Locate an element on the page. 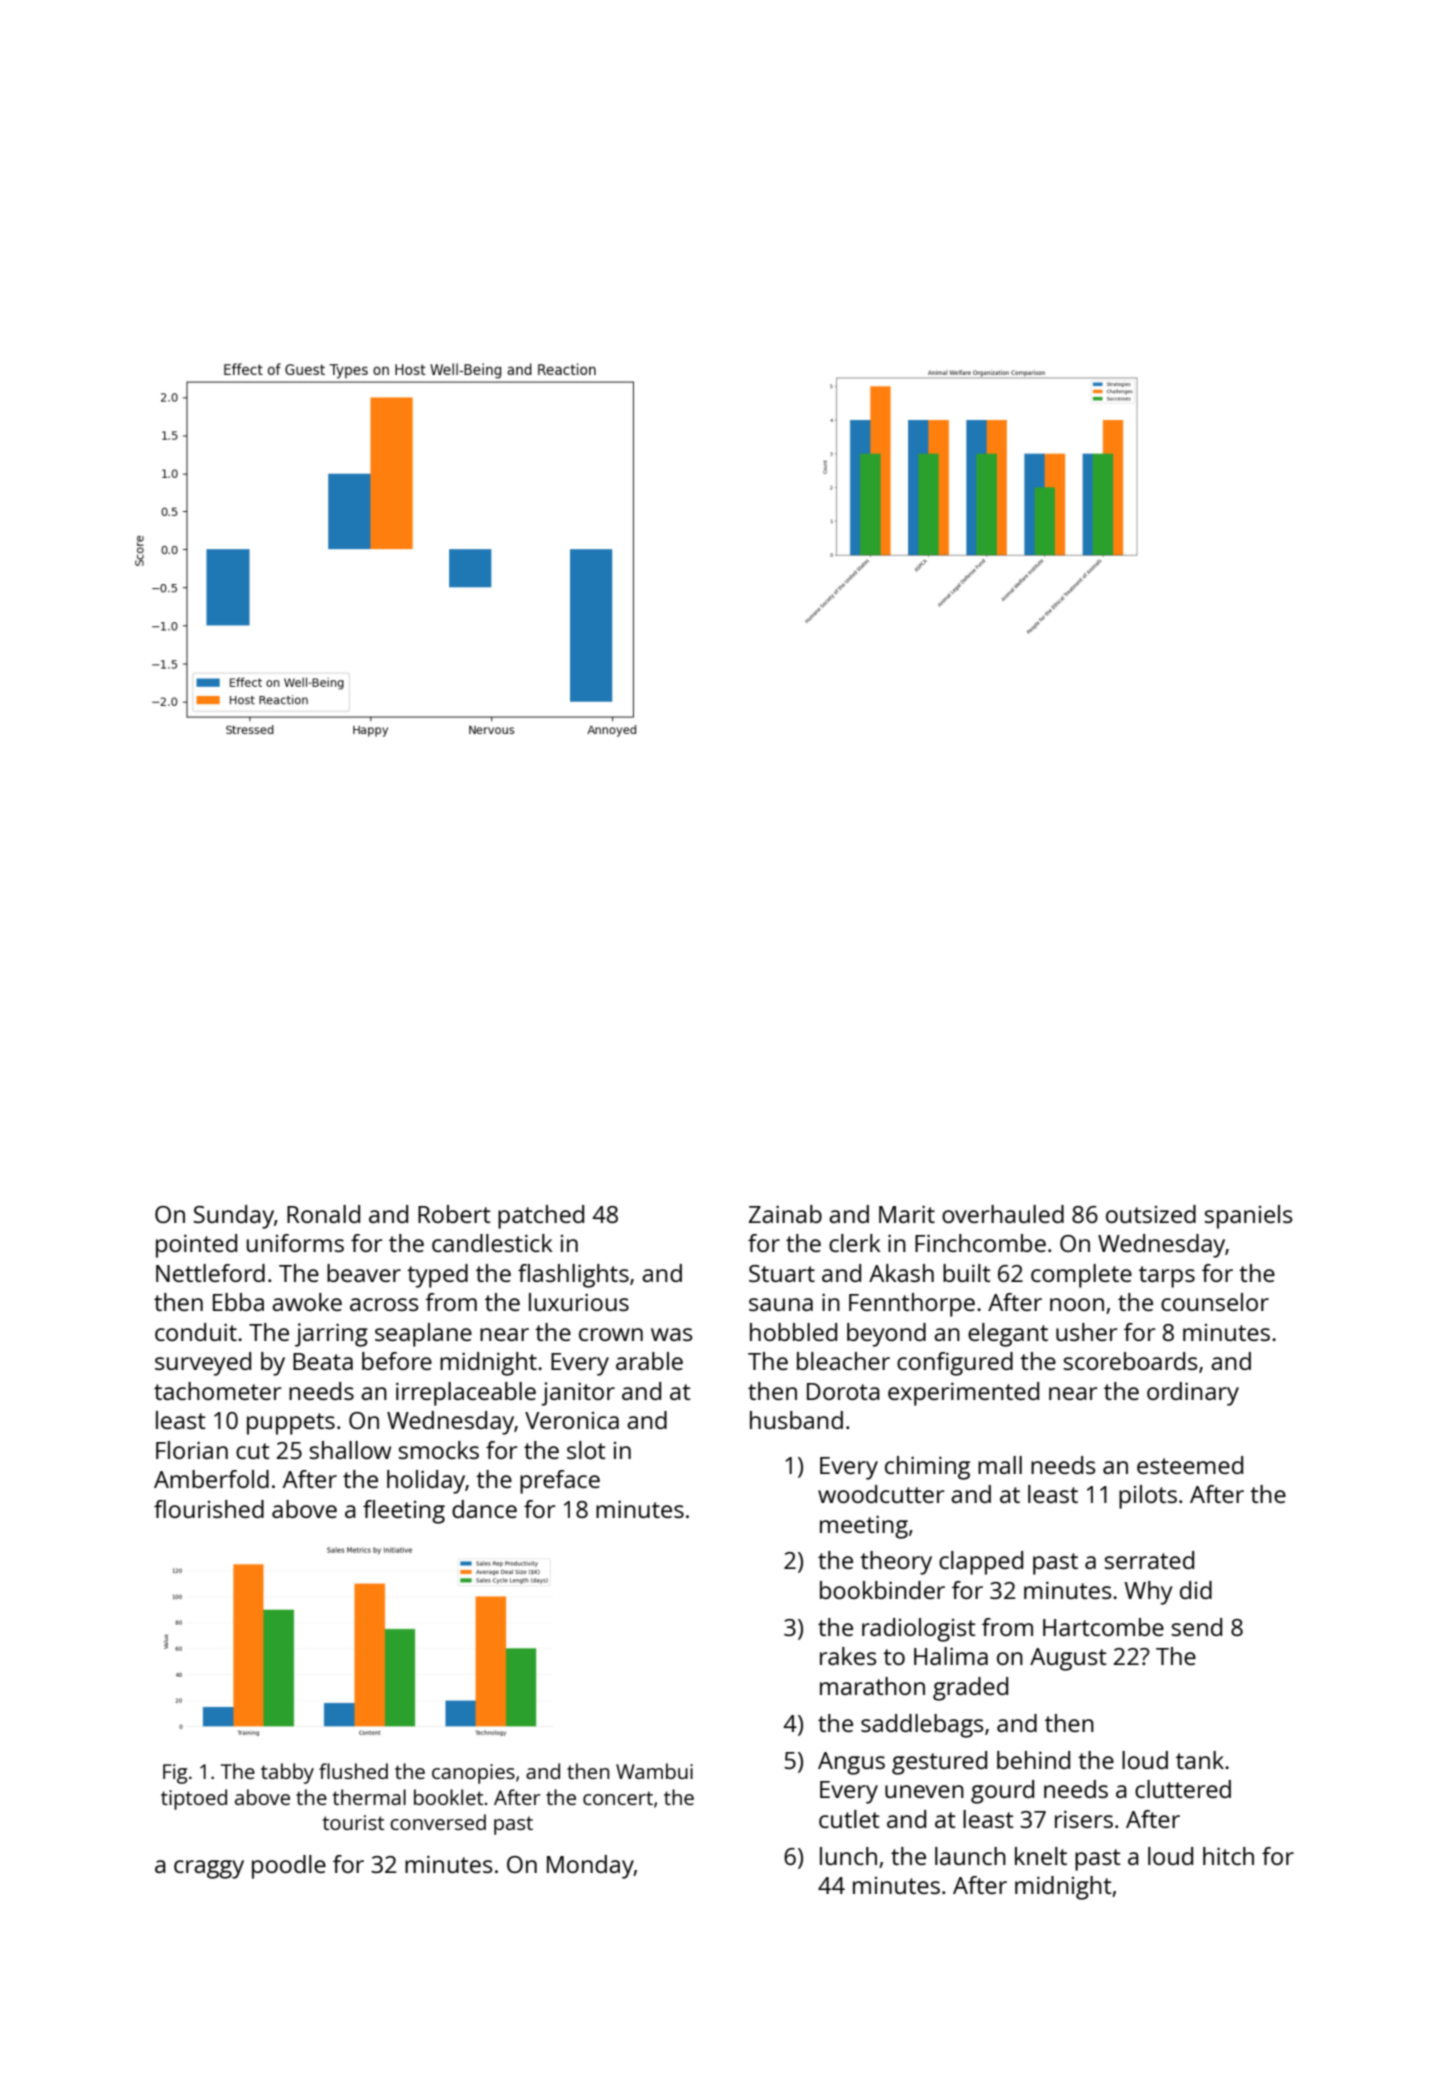  poodle is located at coordinates (289, 1867).
